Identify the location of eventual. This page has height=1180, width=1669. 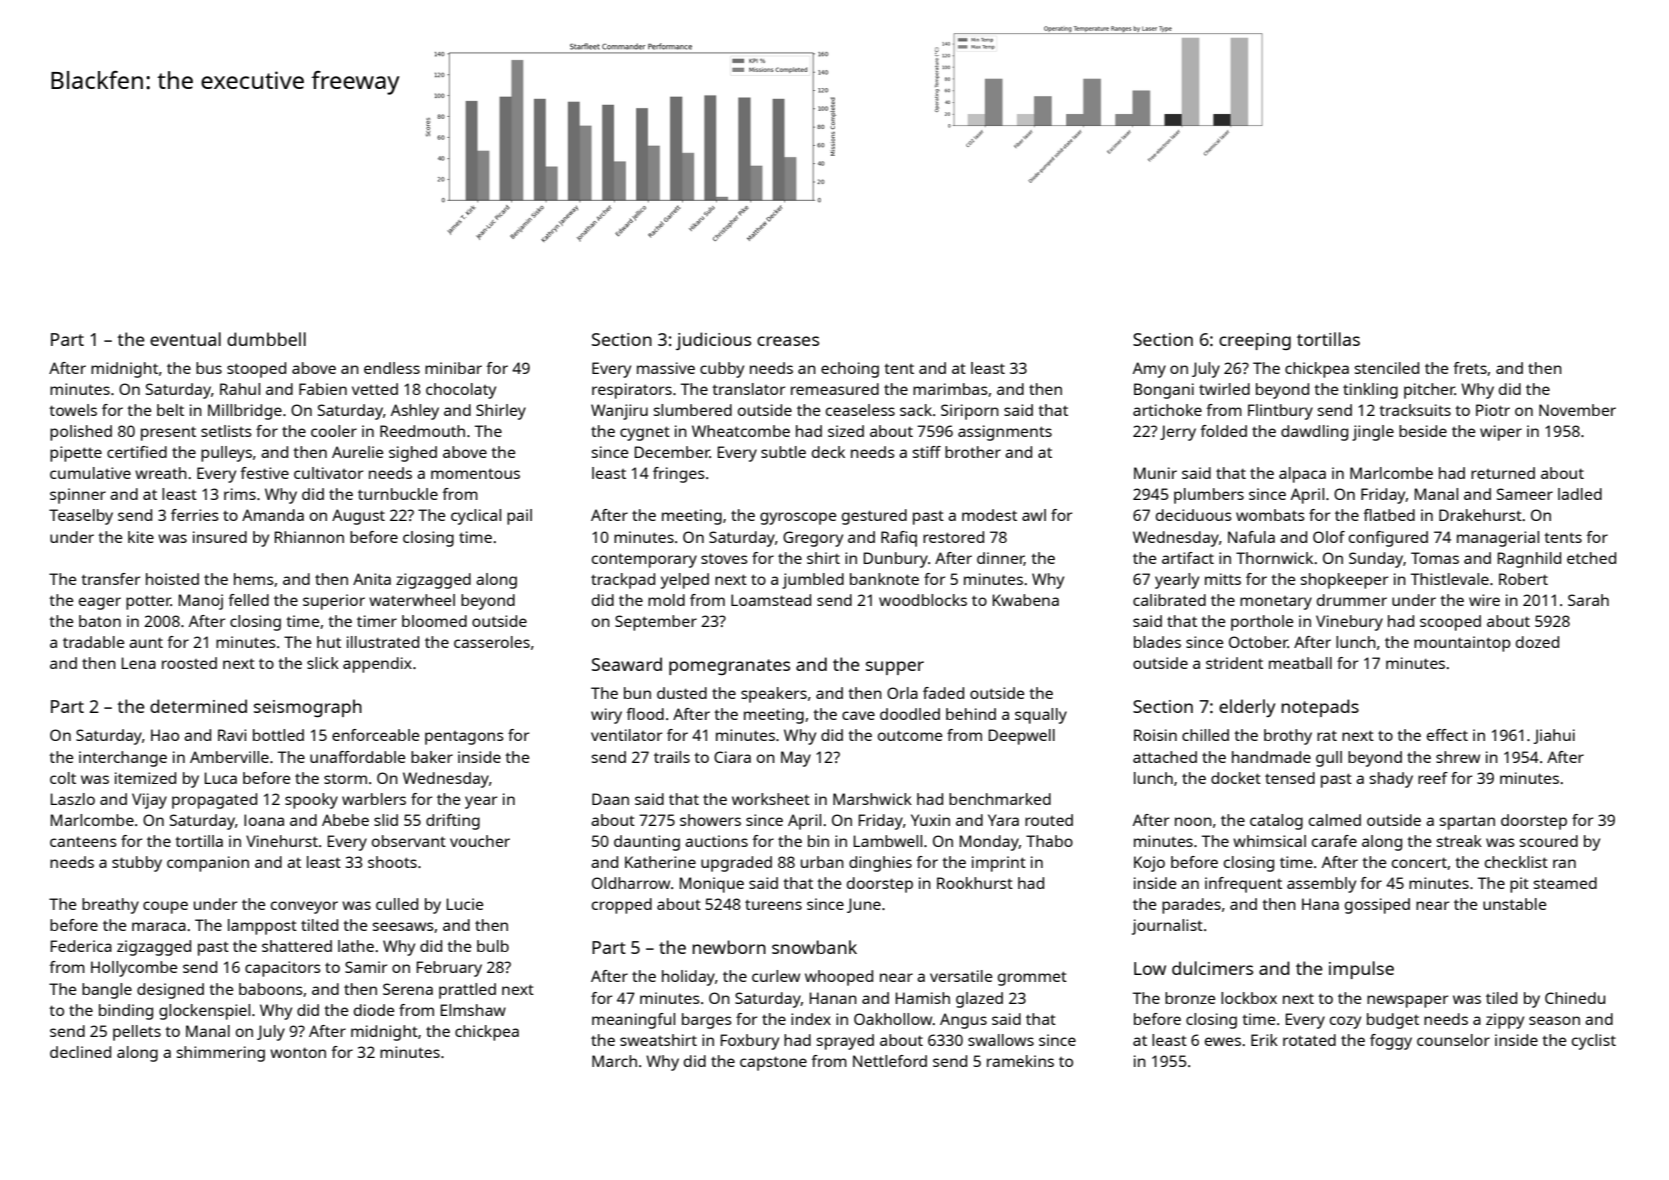
(185, 339).
